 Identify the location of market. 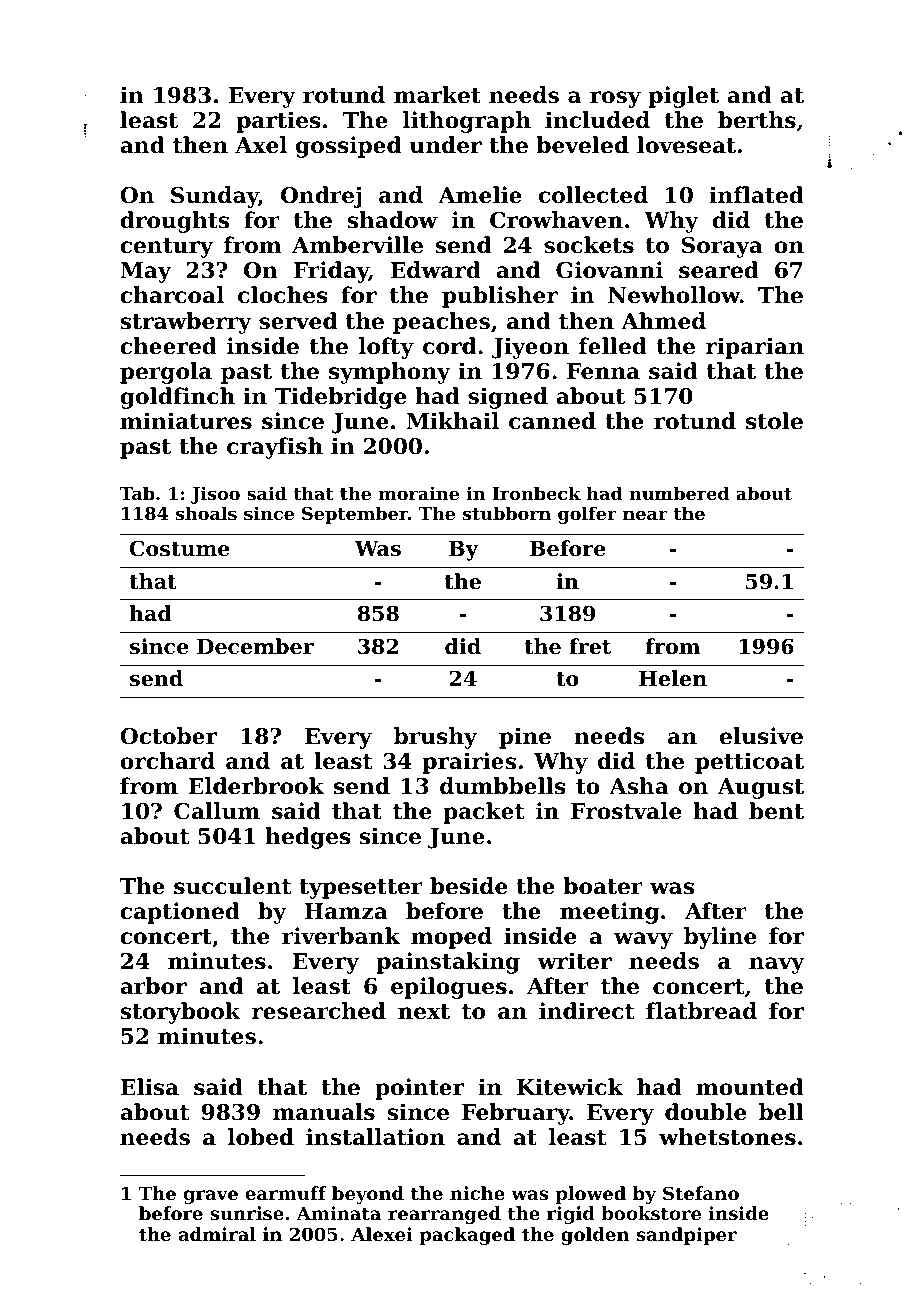
(437, 95).
